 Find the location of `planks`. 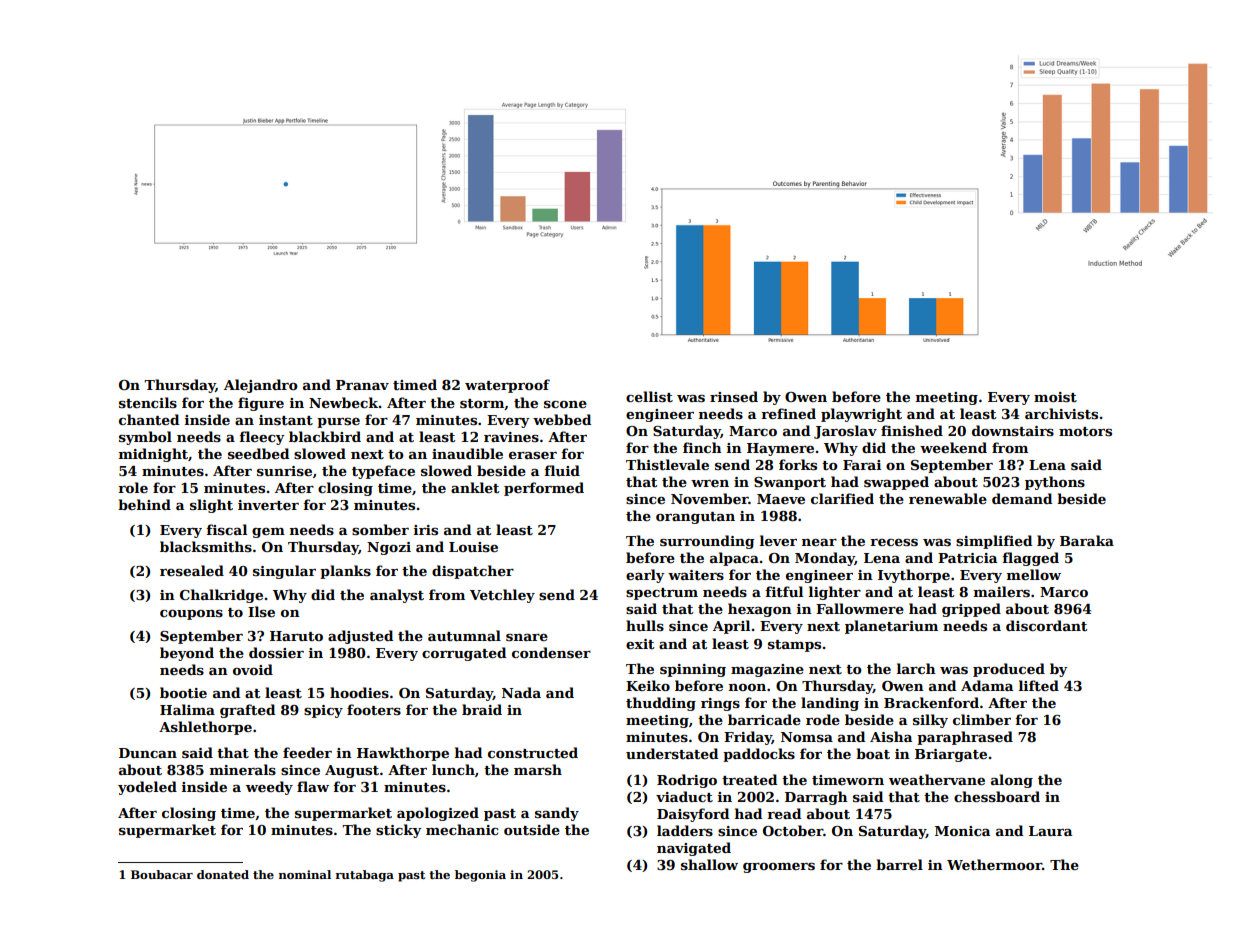

planks is located at coordinates (345, 572).
